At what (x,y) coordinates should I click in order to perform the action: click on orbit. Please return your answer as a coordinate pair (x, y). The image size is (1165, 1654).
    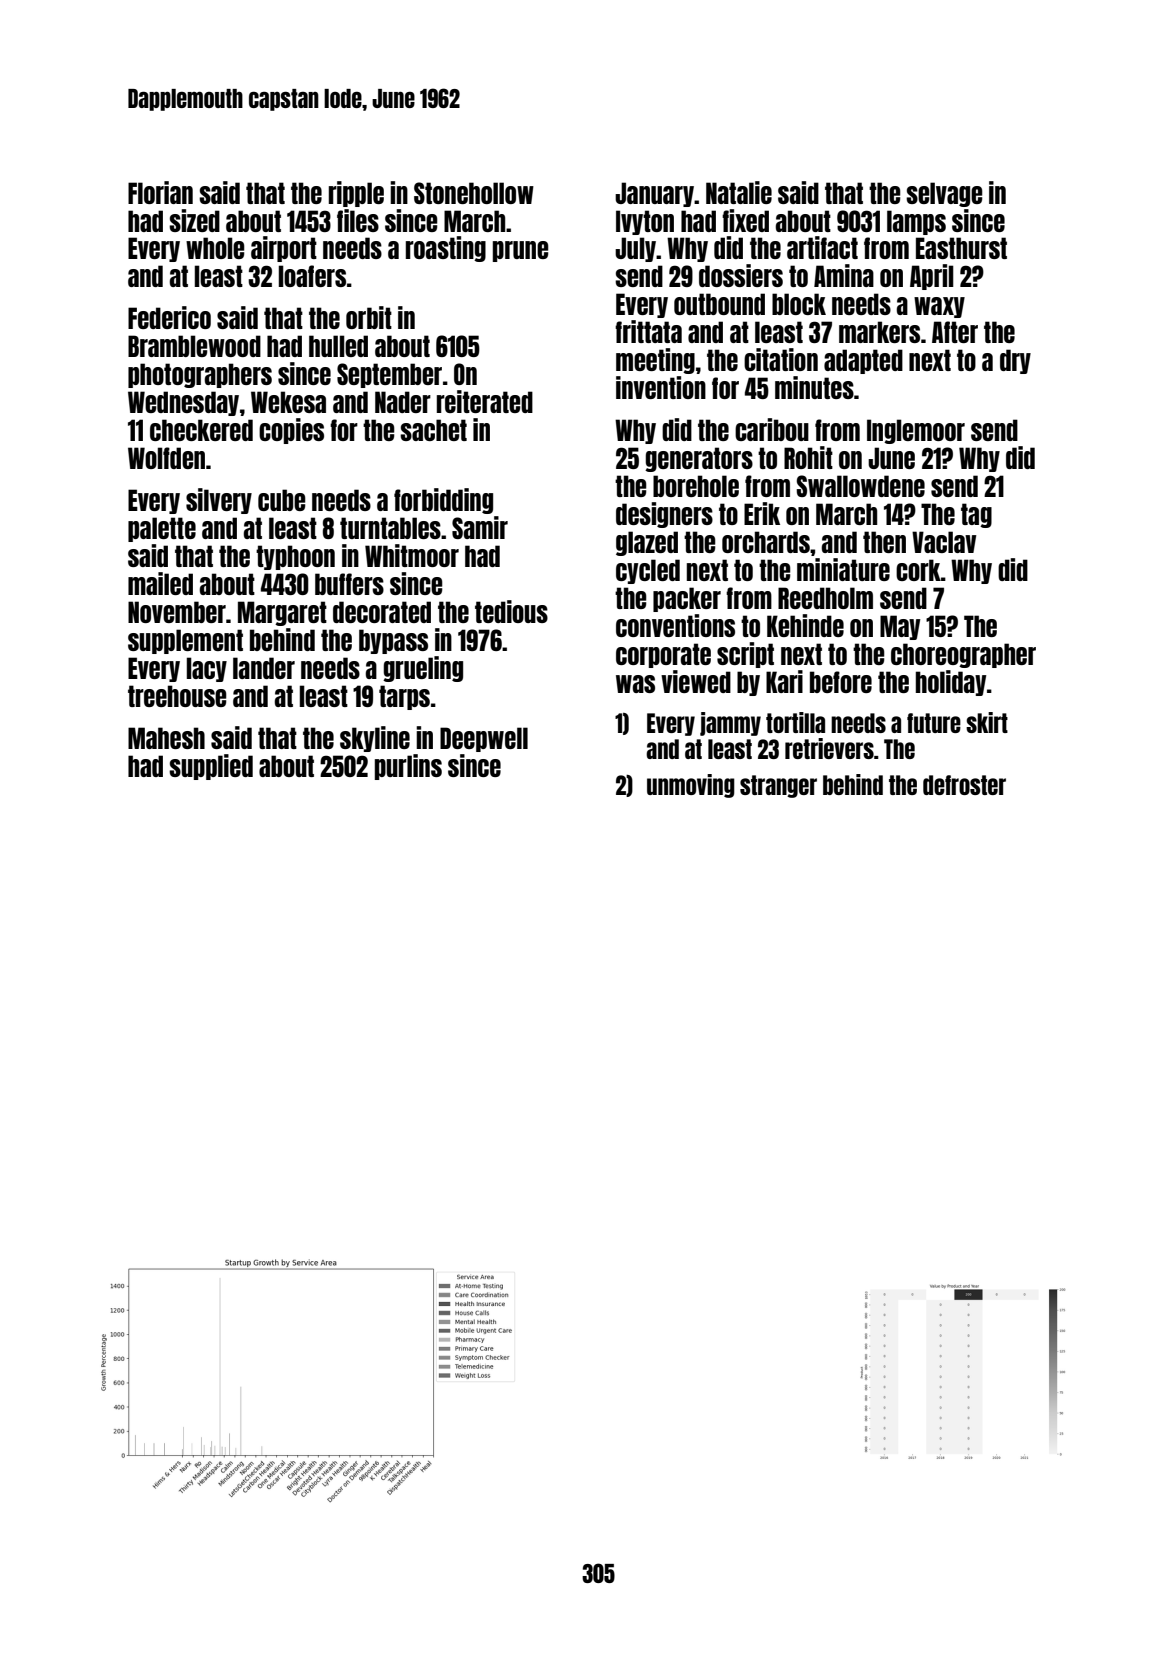
    Looking at the image, I should click on (369, 317).
